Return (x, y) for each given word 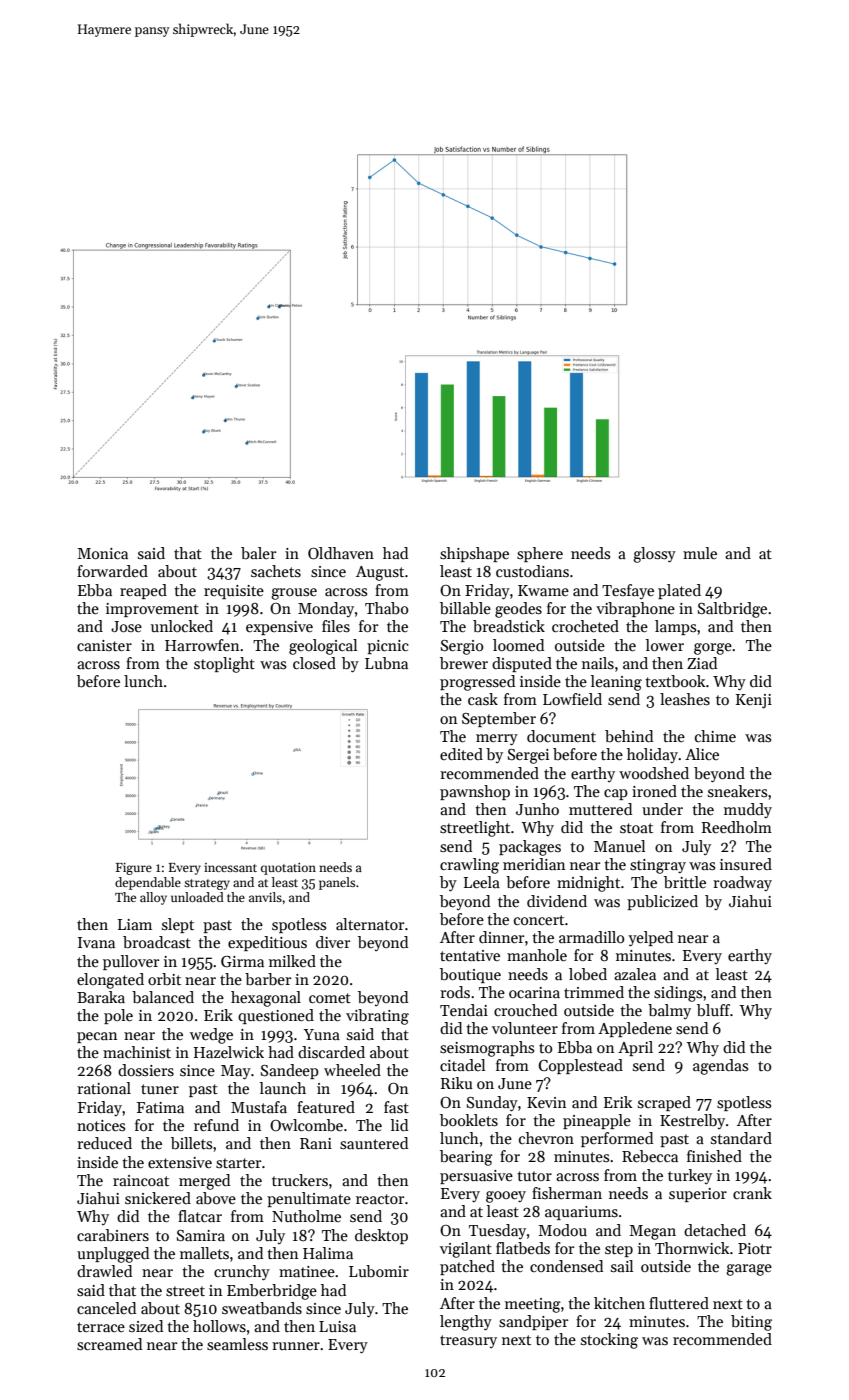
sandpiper (533, 1322)
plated (679, 591)
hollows (219, 1326)
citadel (462, 1065)
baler (258, 553)
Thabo (386, 608)
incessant (230, 867)
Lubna (386, 663)
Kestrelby (692, 1121)
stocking (609, 1341)
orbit (164, 979)
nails (598, 663)
